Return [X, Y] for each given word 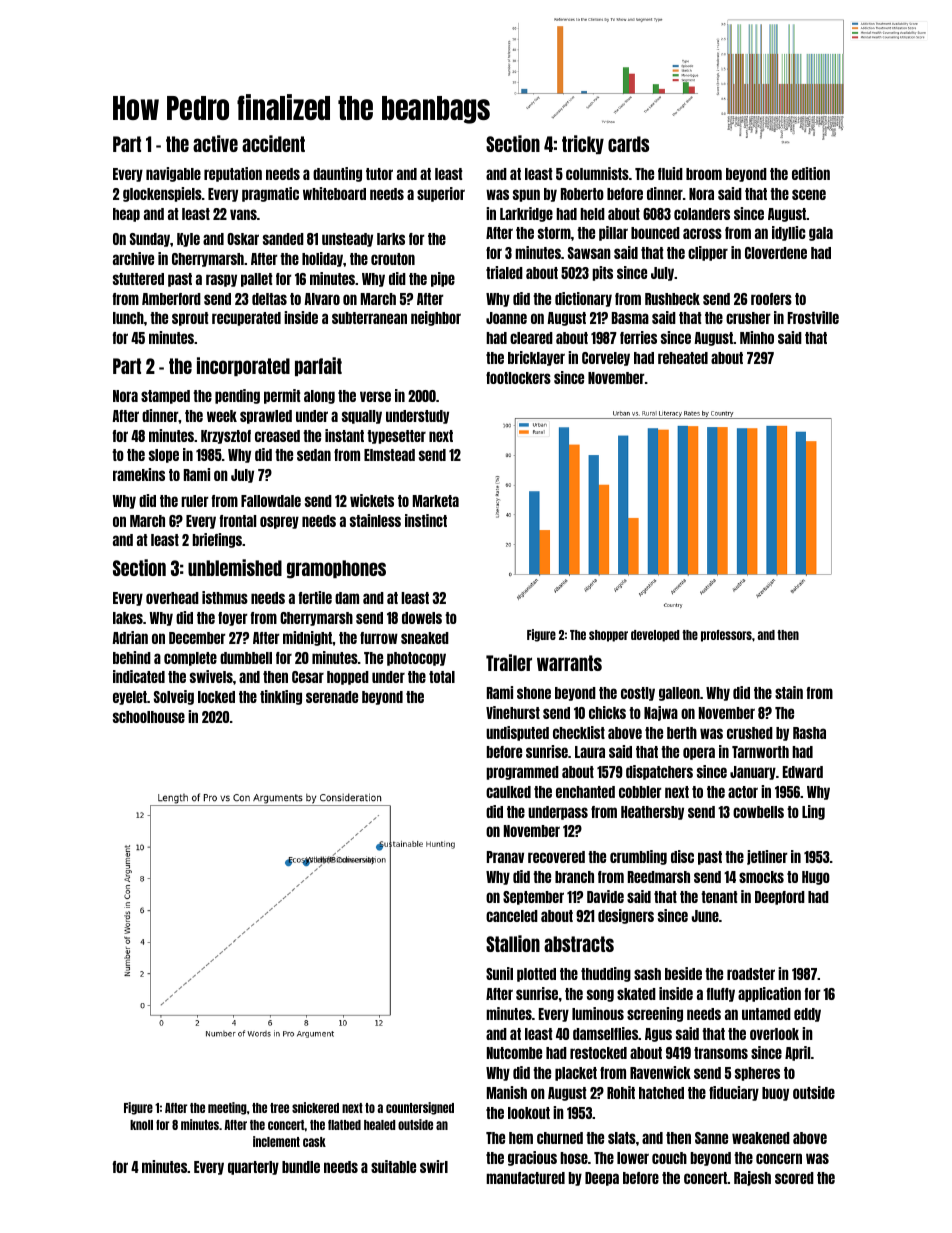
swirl [434, 1166]
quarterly [253, 1168]
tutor [379, 174]
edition [811, 173]
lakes [128, 618]
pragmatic [270, 194]
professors [726, 636]
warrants [569, 663]
